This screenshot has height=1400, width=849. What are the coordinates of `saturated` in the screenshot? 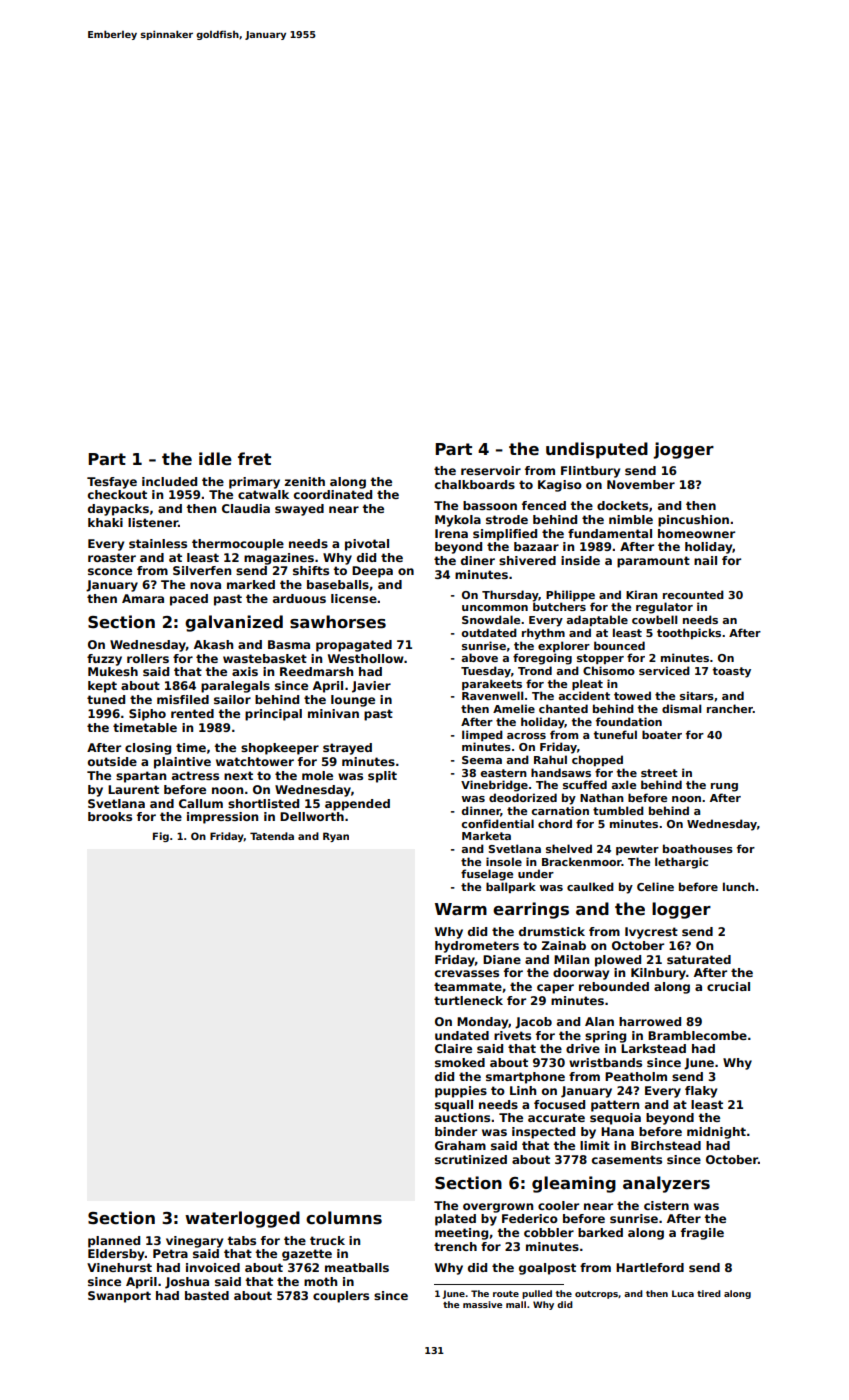 It's located at (699, 959).
